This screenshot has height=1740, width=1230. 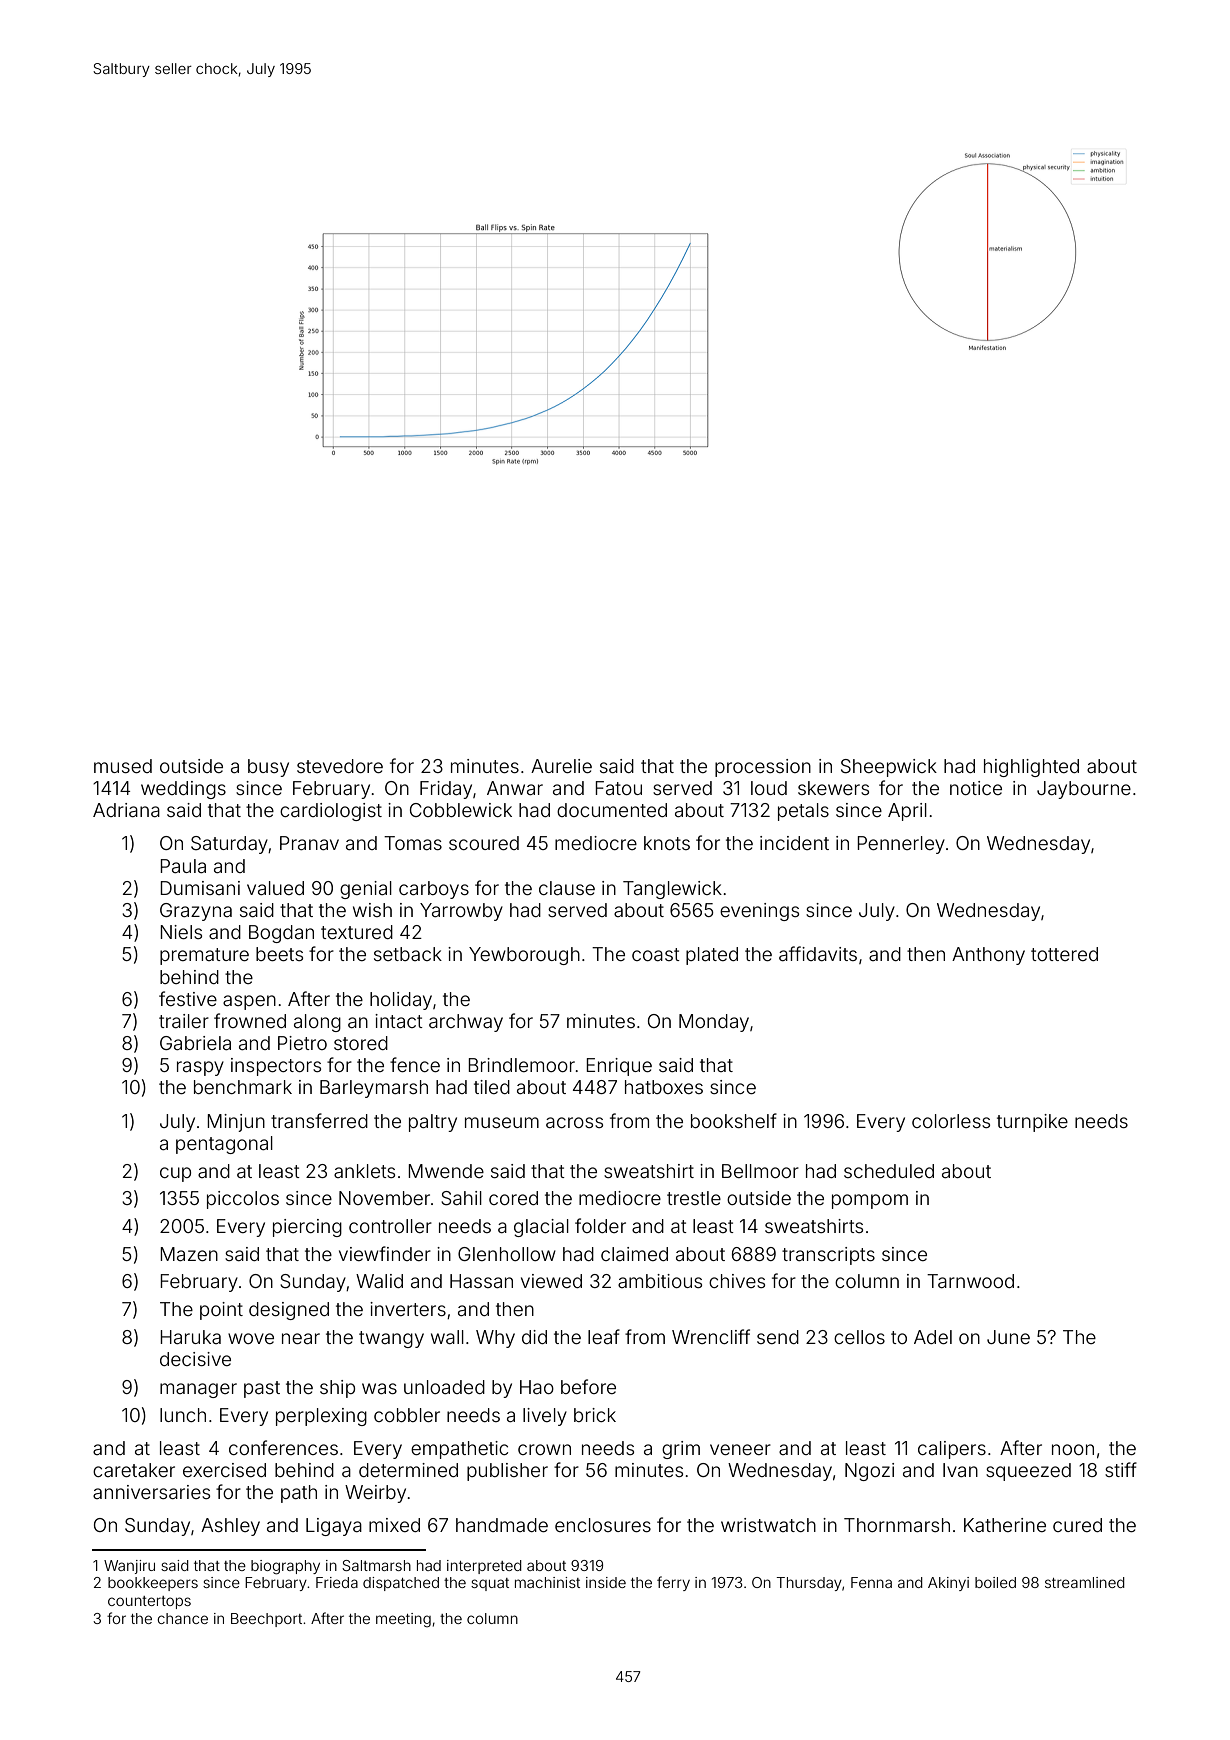 What do you see at coordinates (970, 1281) in the screenshot?
I see `Tarnwood` at bounding box center [970, 1281].
